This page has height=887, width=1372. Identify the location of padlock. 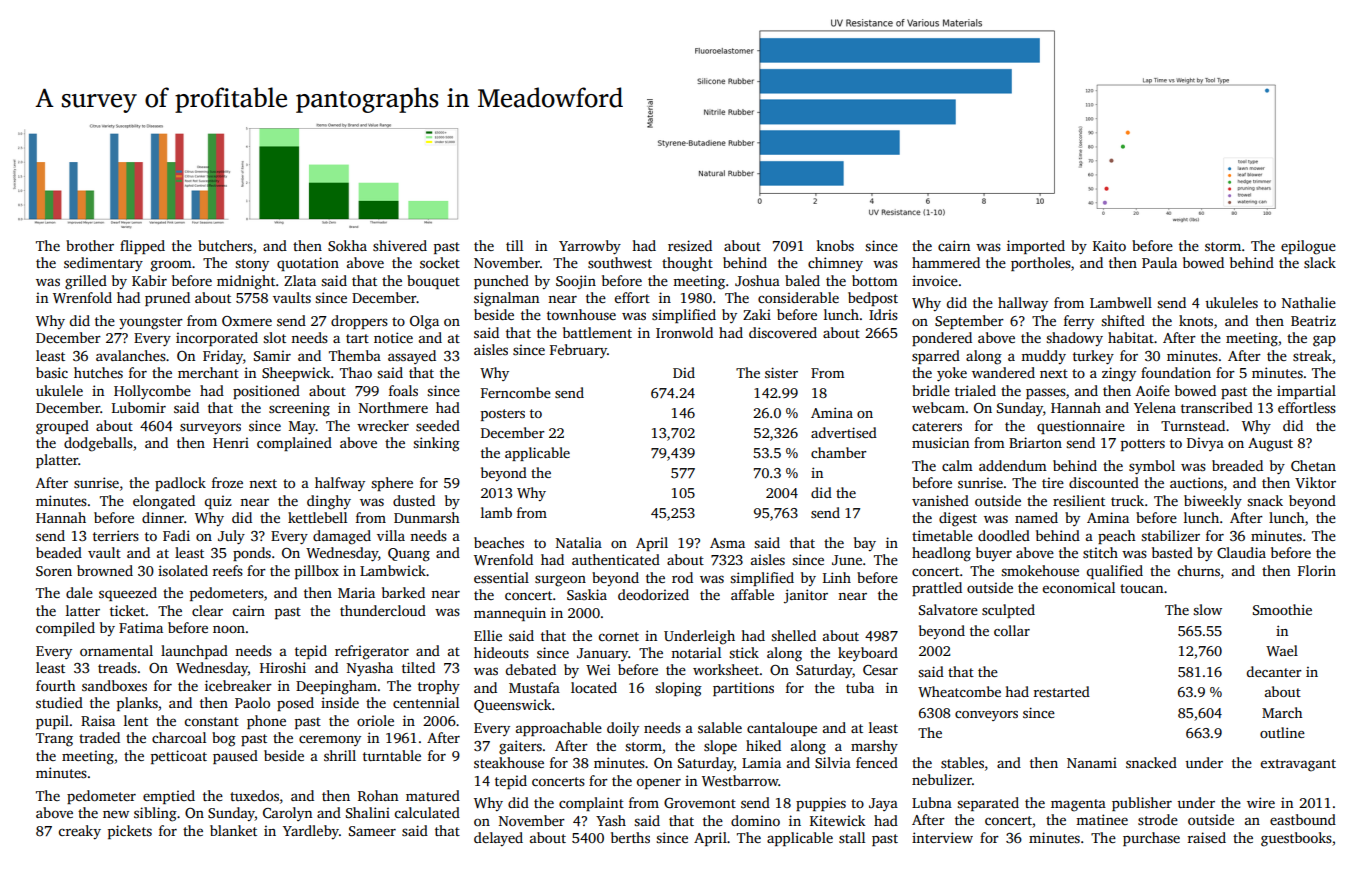
(180, 484).
